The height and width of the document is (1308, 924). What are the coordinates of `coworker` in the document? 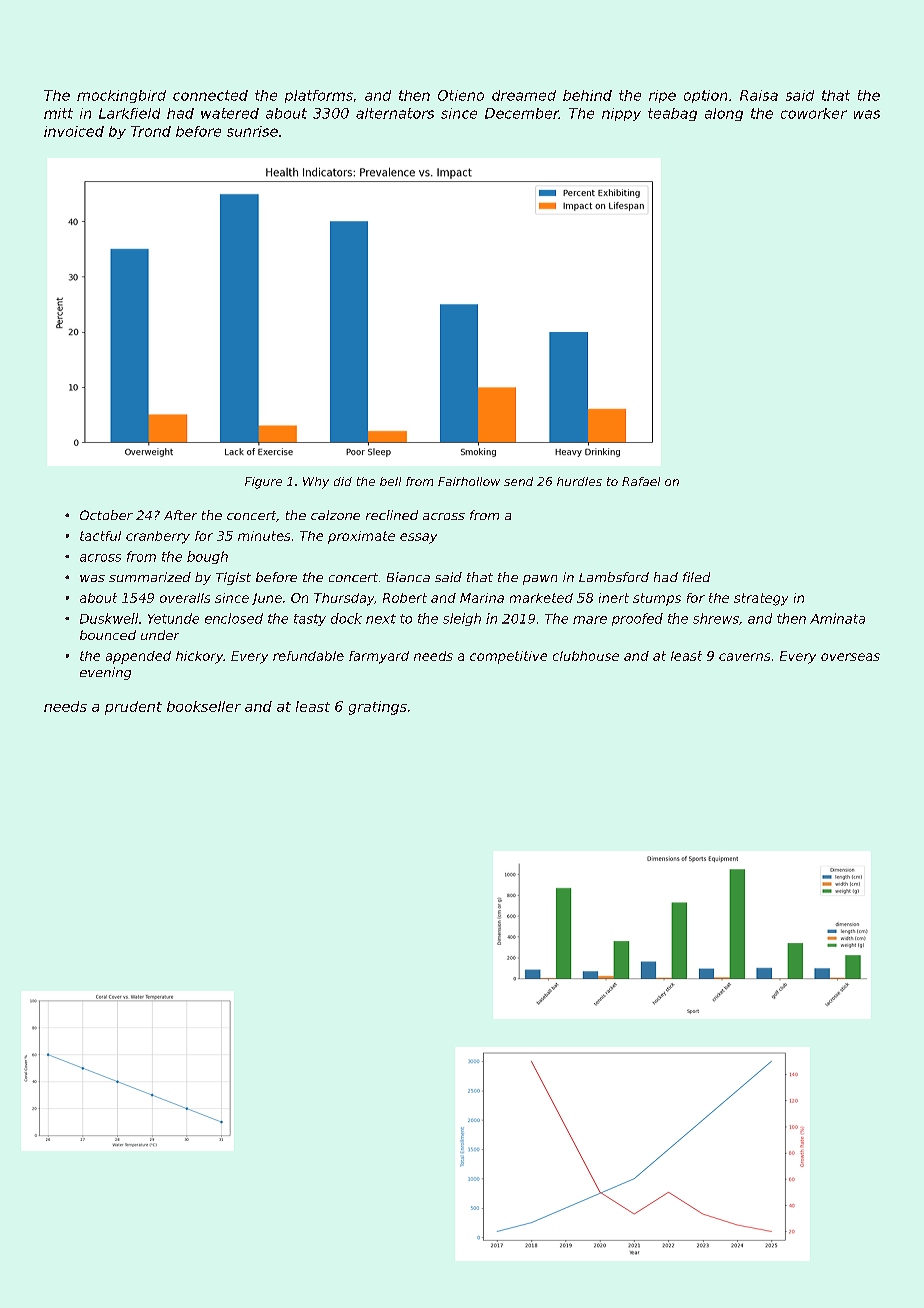 It's located at (814, 113).
